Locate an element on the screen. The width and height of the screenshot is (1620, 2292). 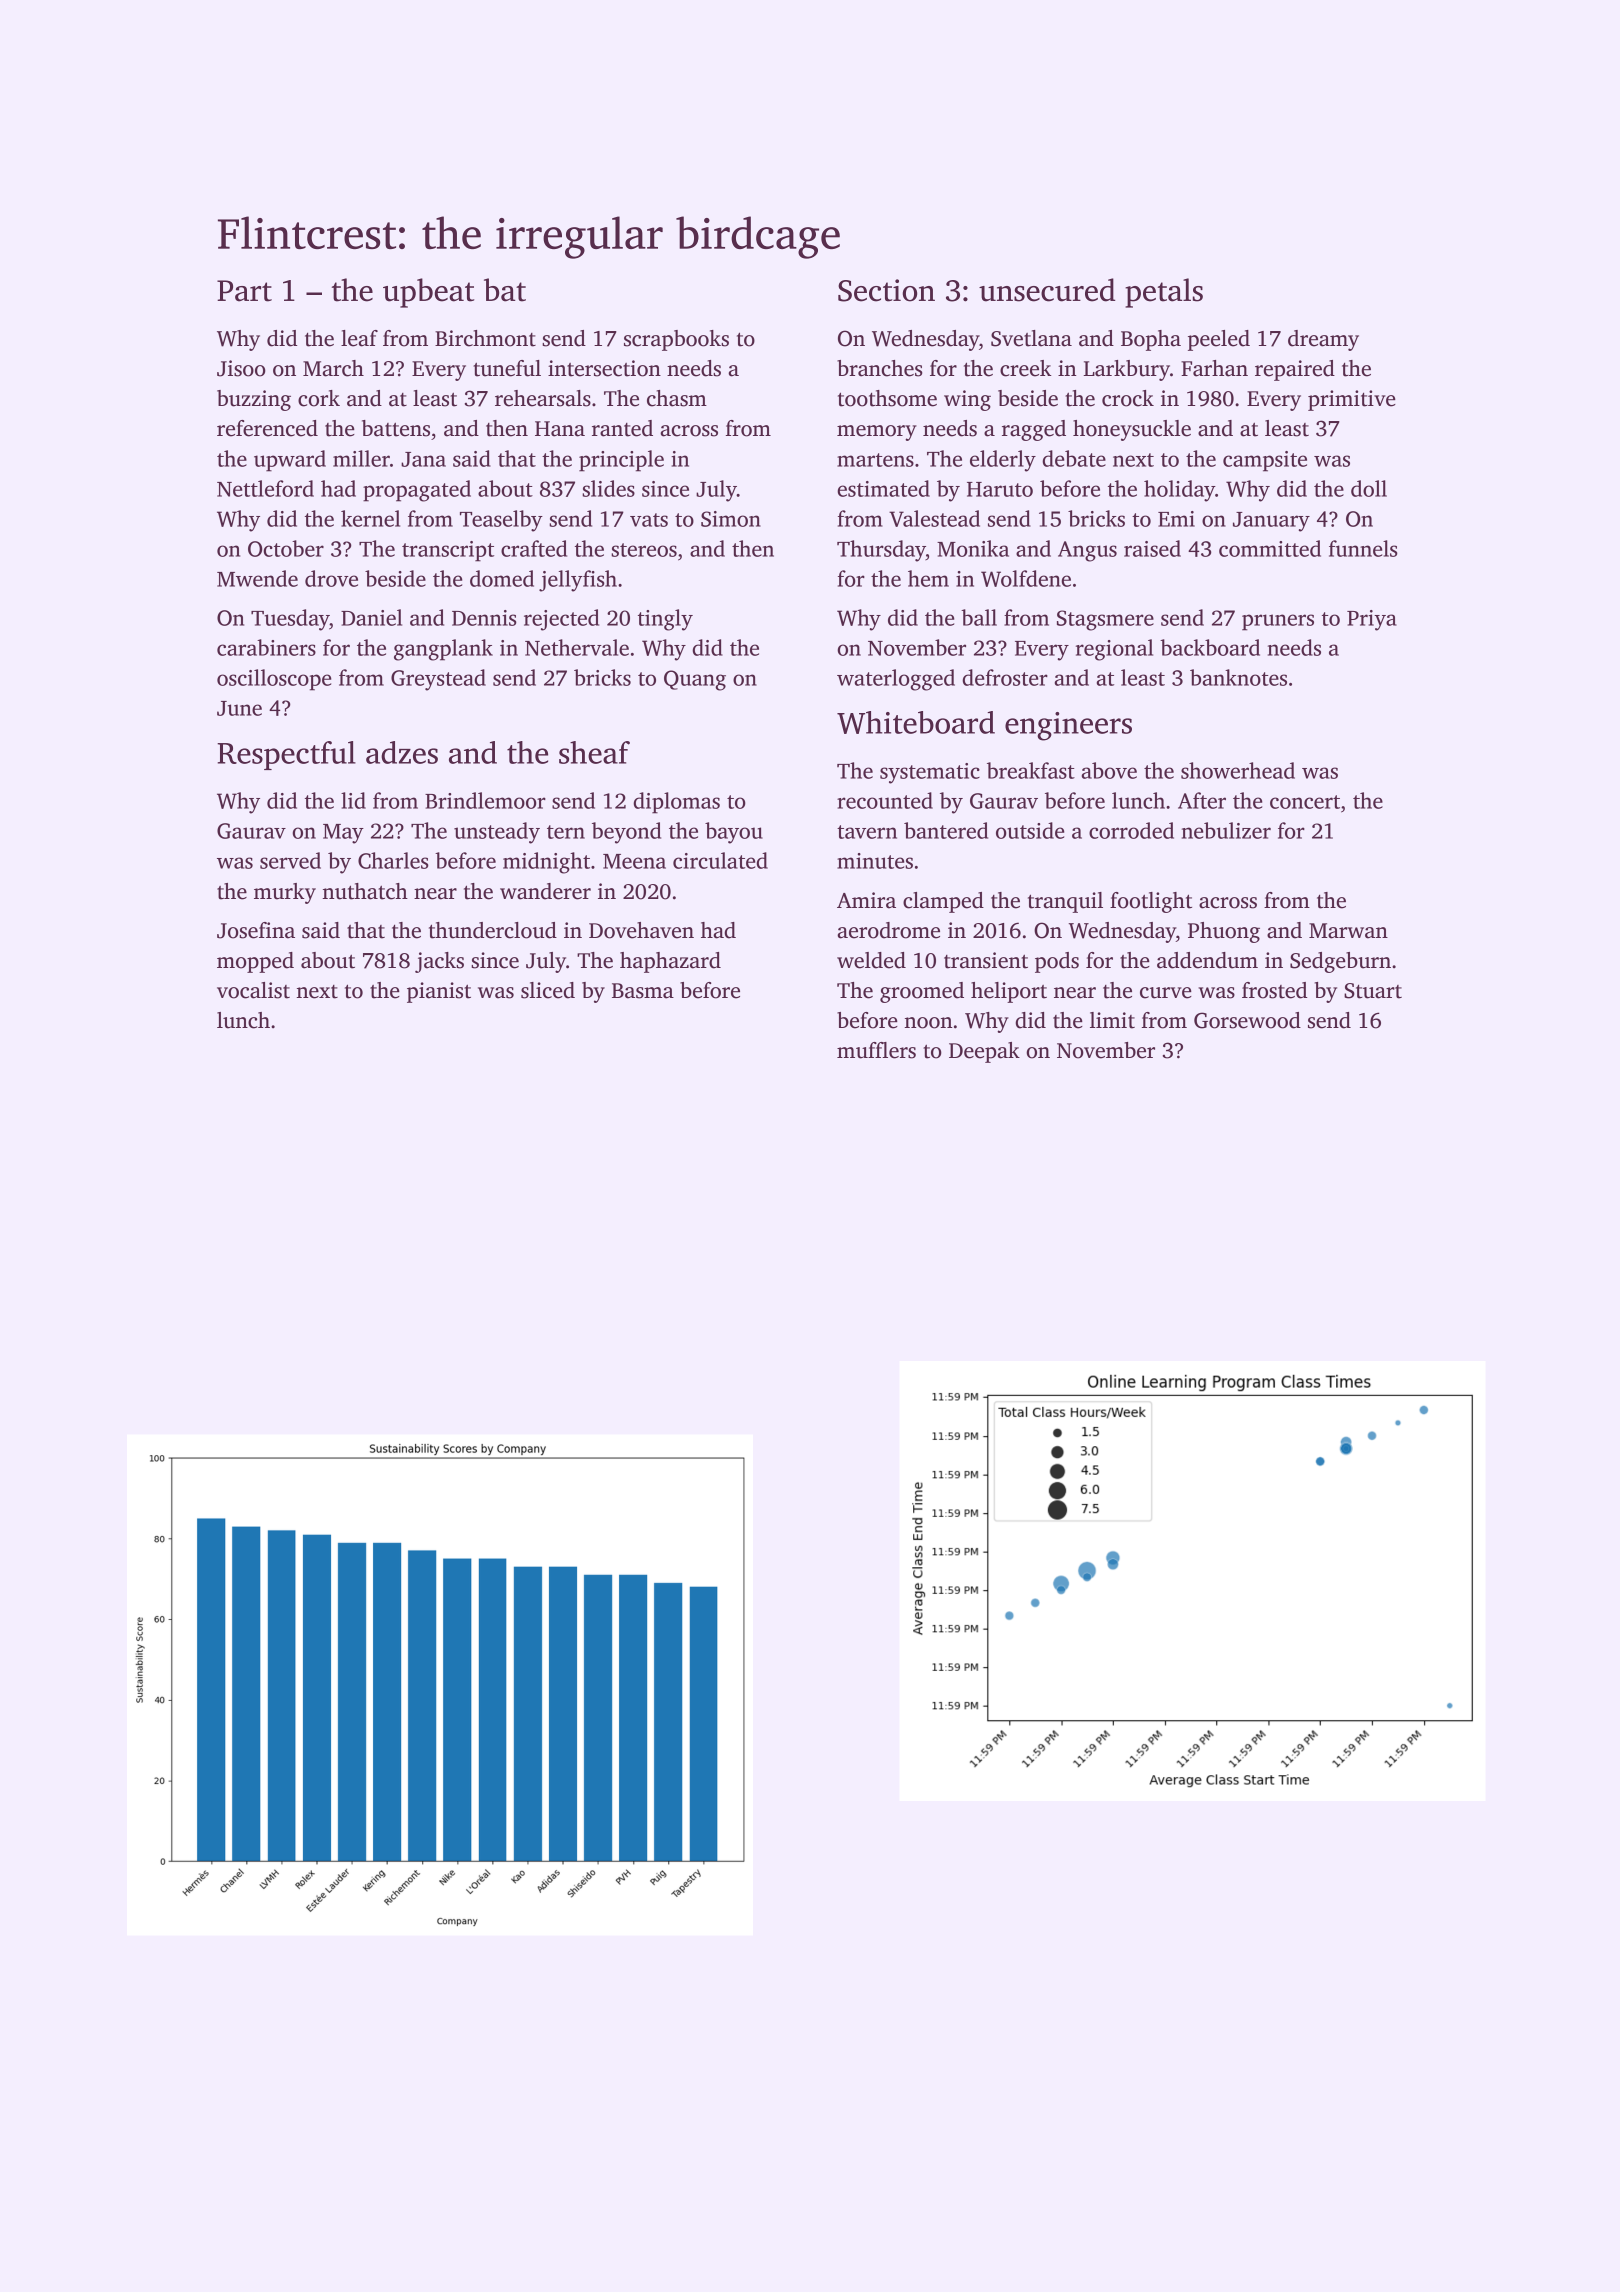
served is located at coordinates (290, 860).
